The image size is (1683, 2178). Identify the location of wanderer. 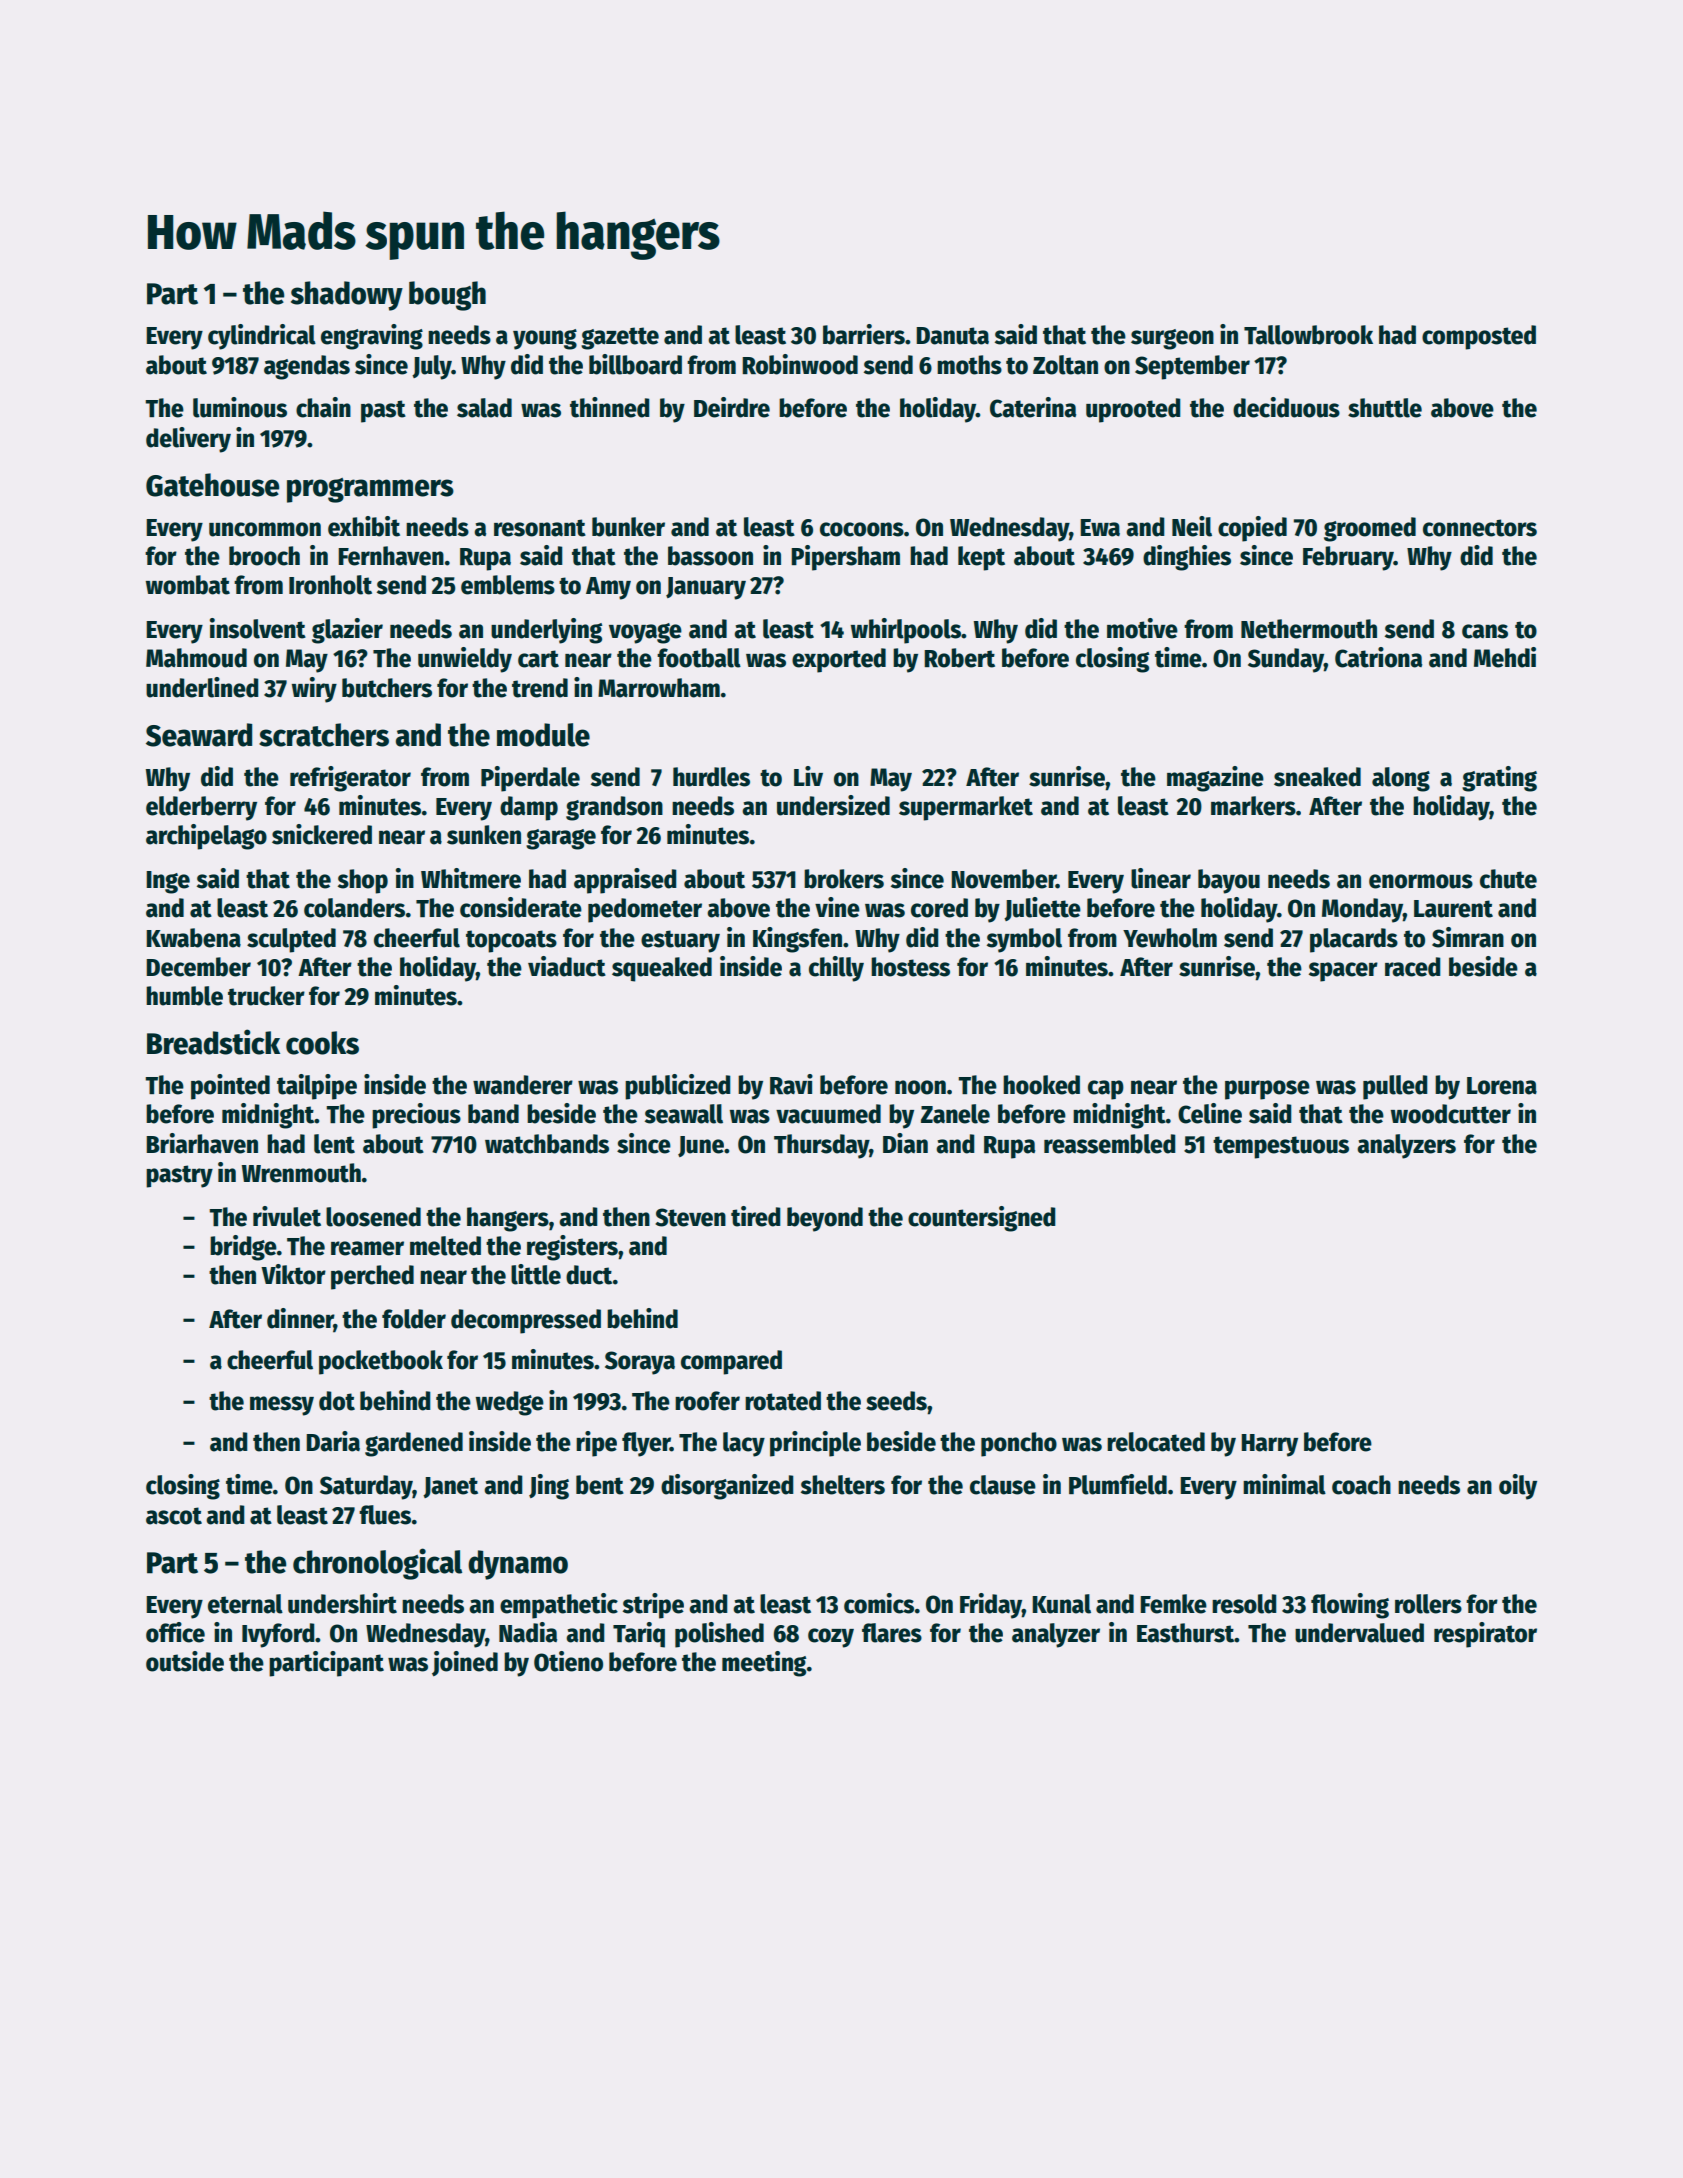
(523, 1085).
